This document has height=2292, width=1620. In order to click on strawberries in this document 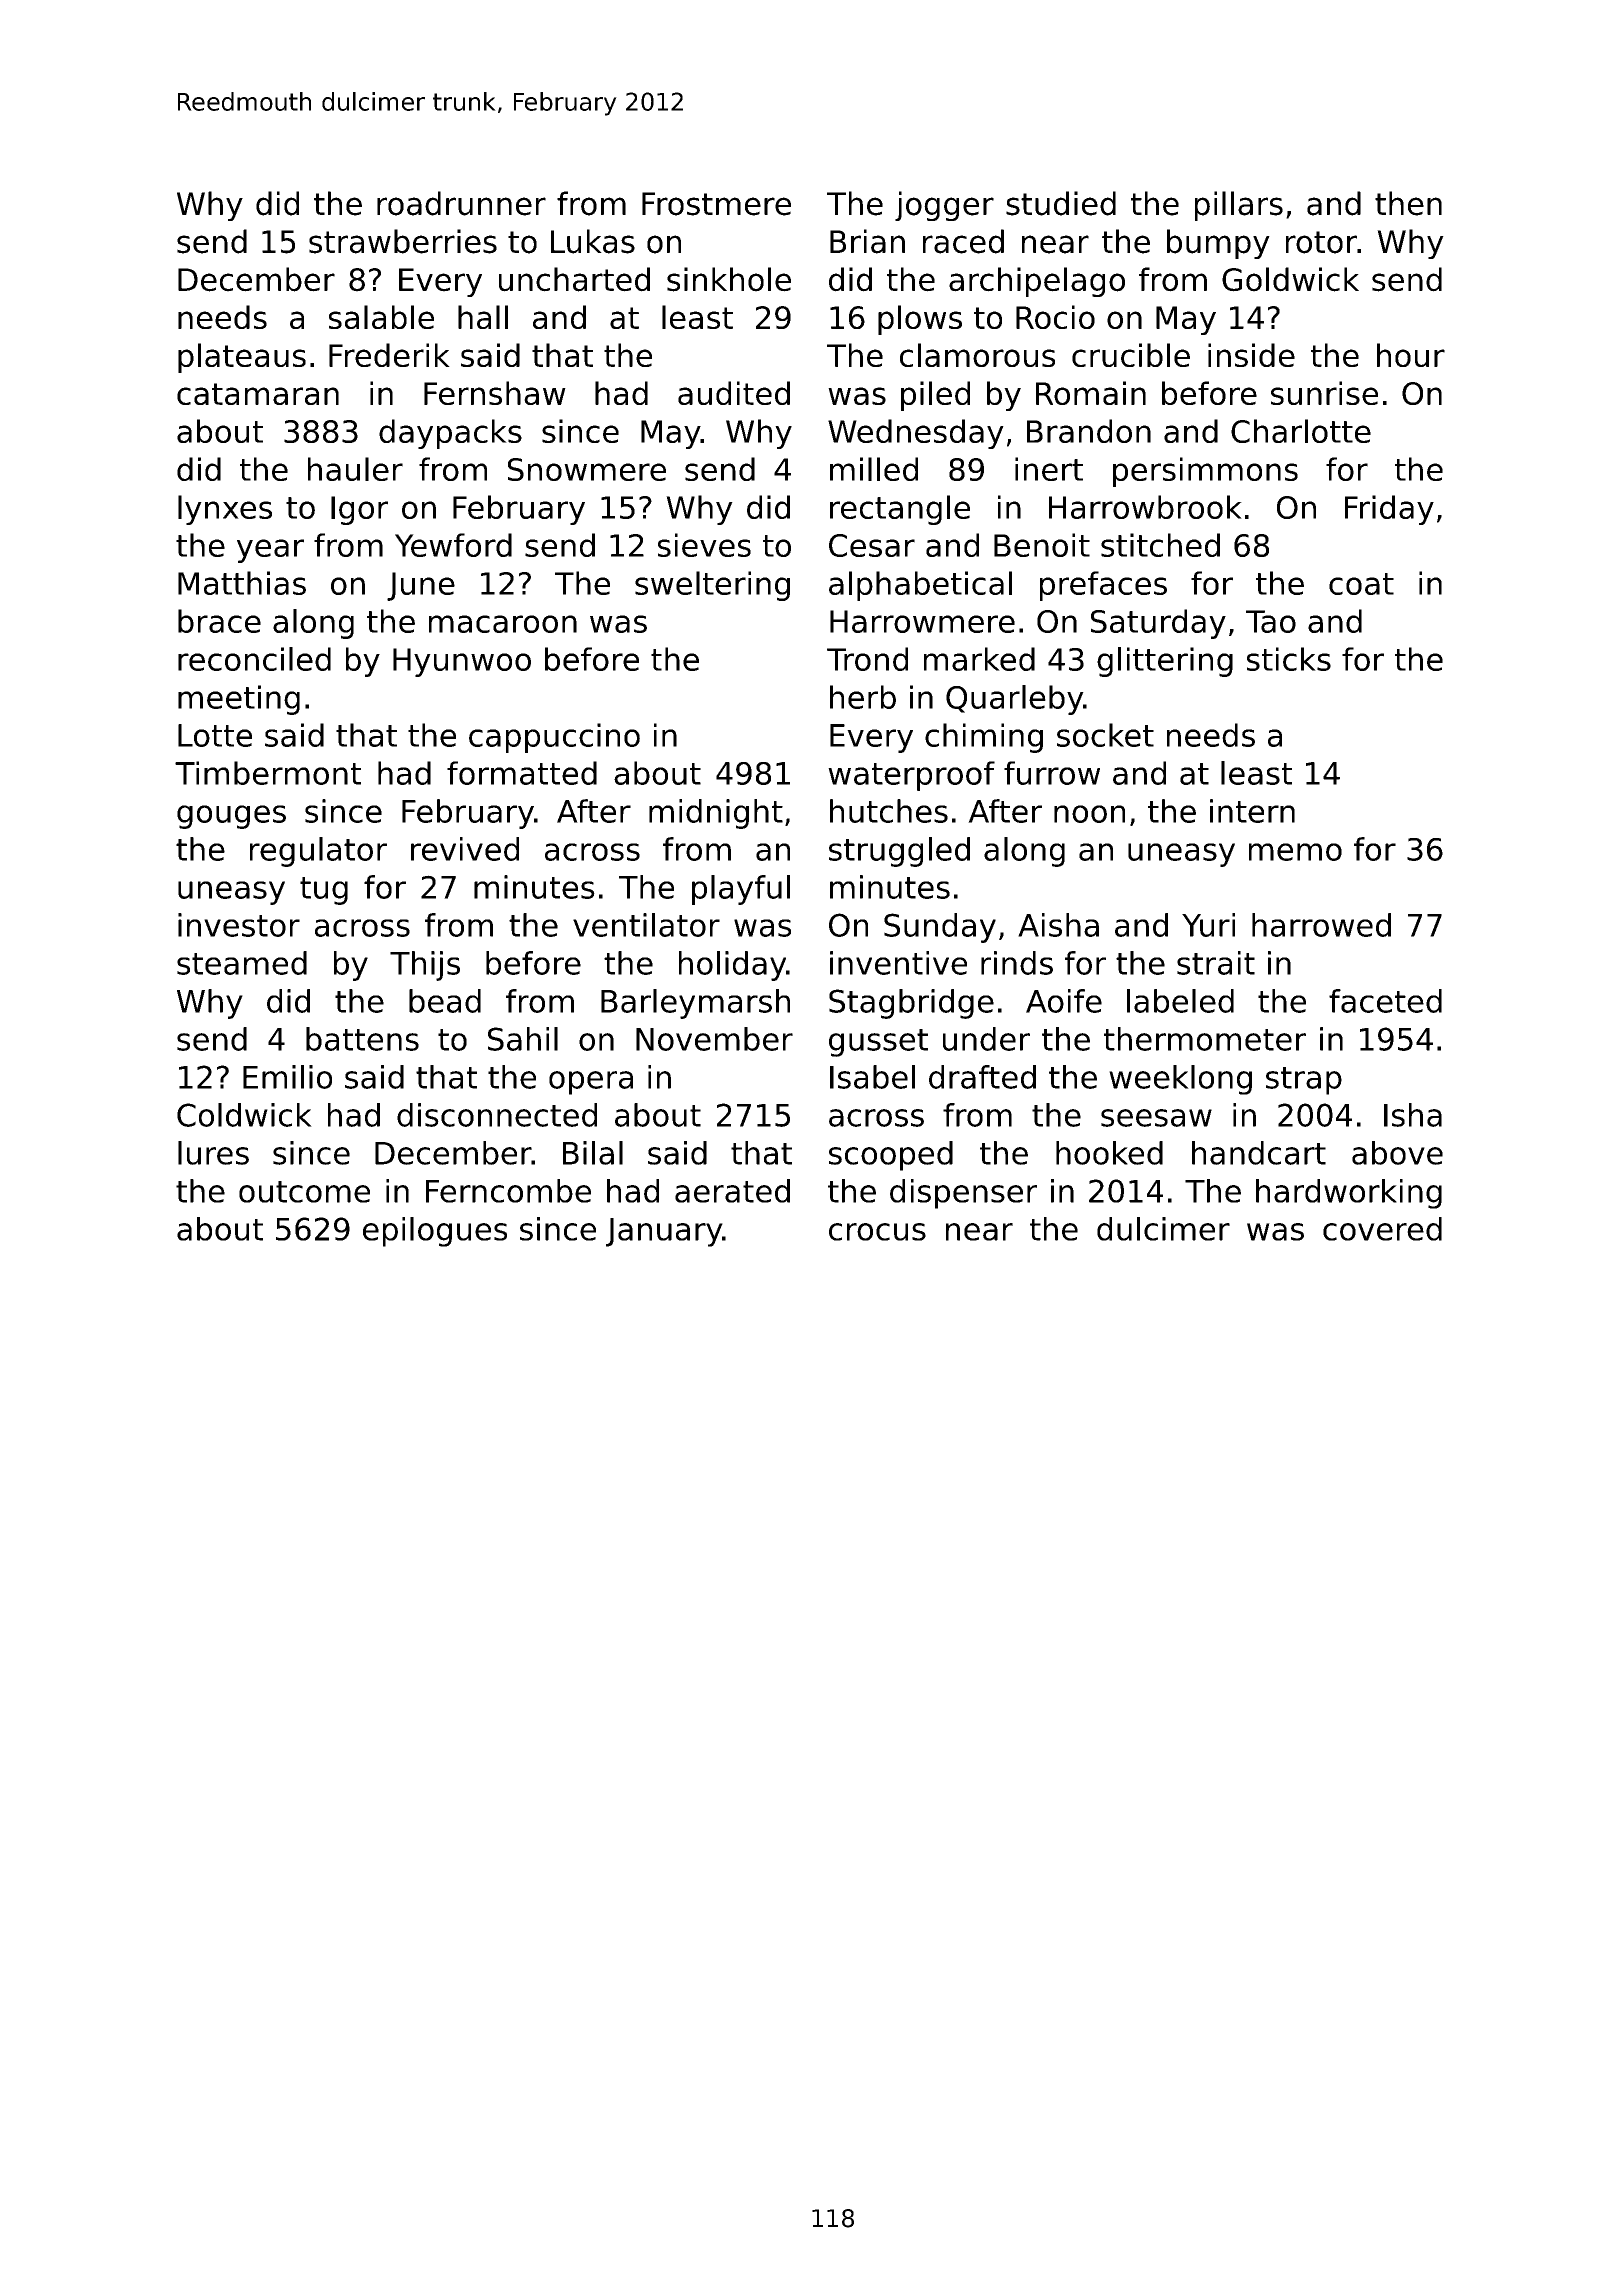, I will do `click(403, 241)`.
